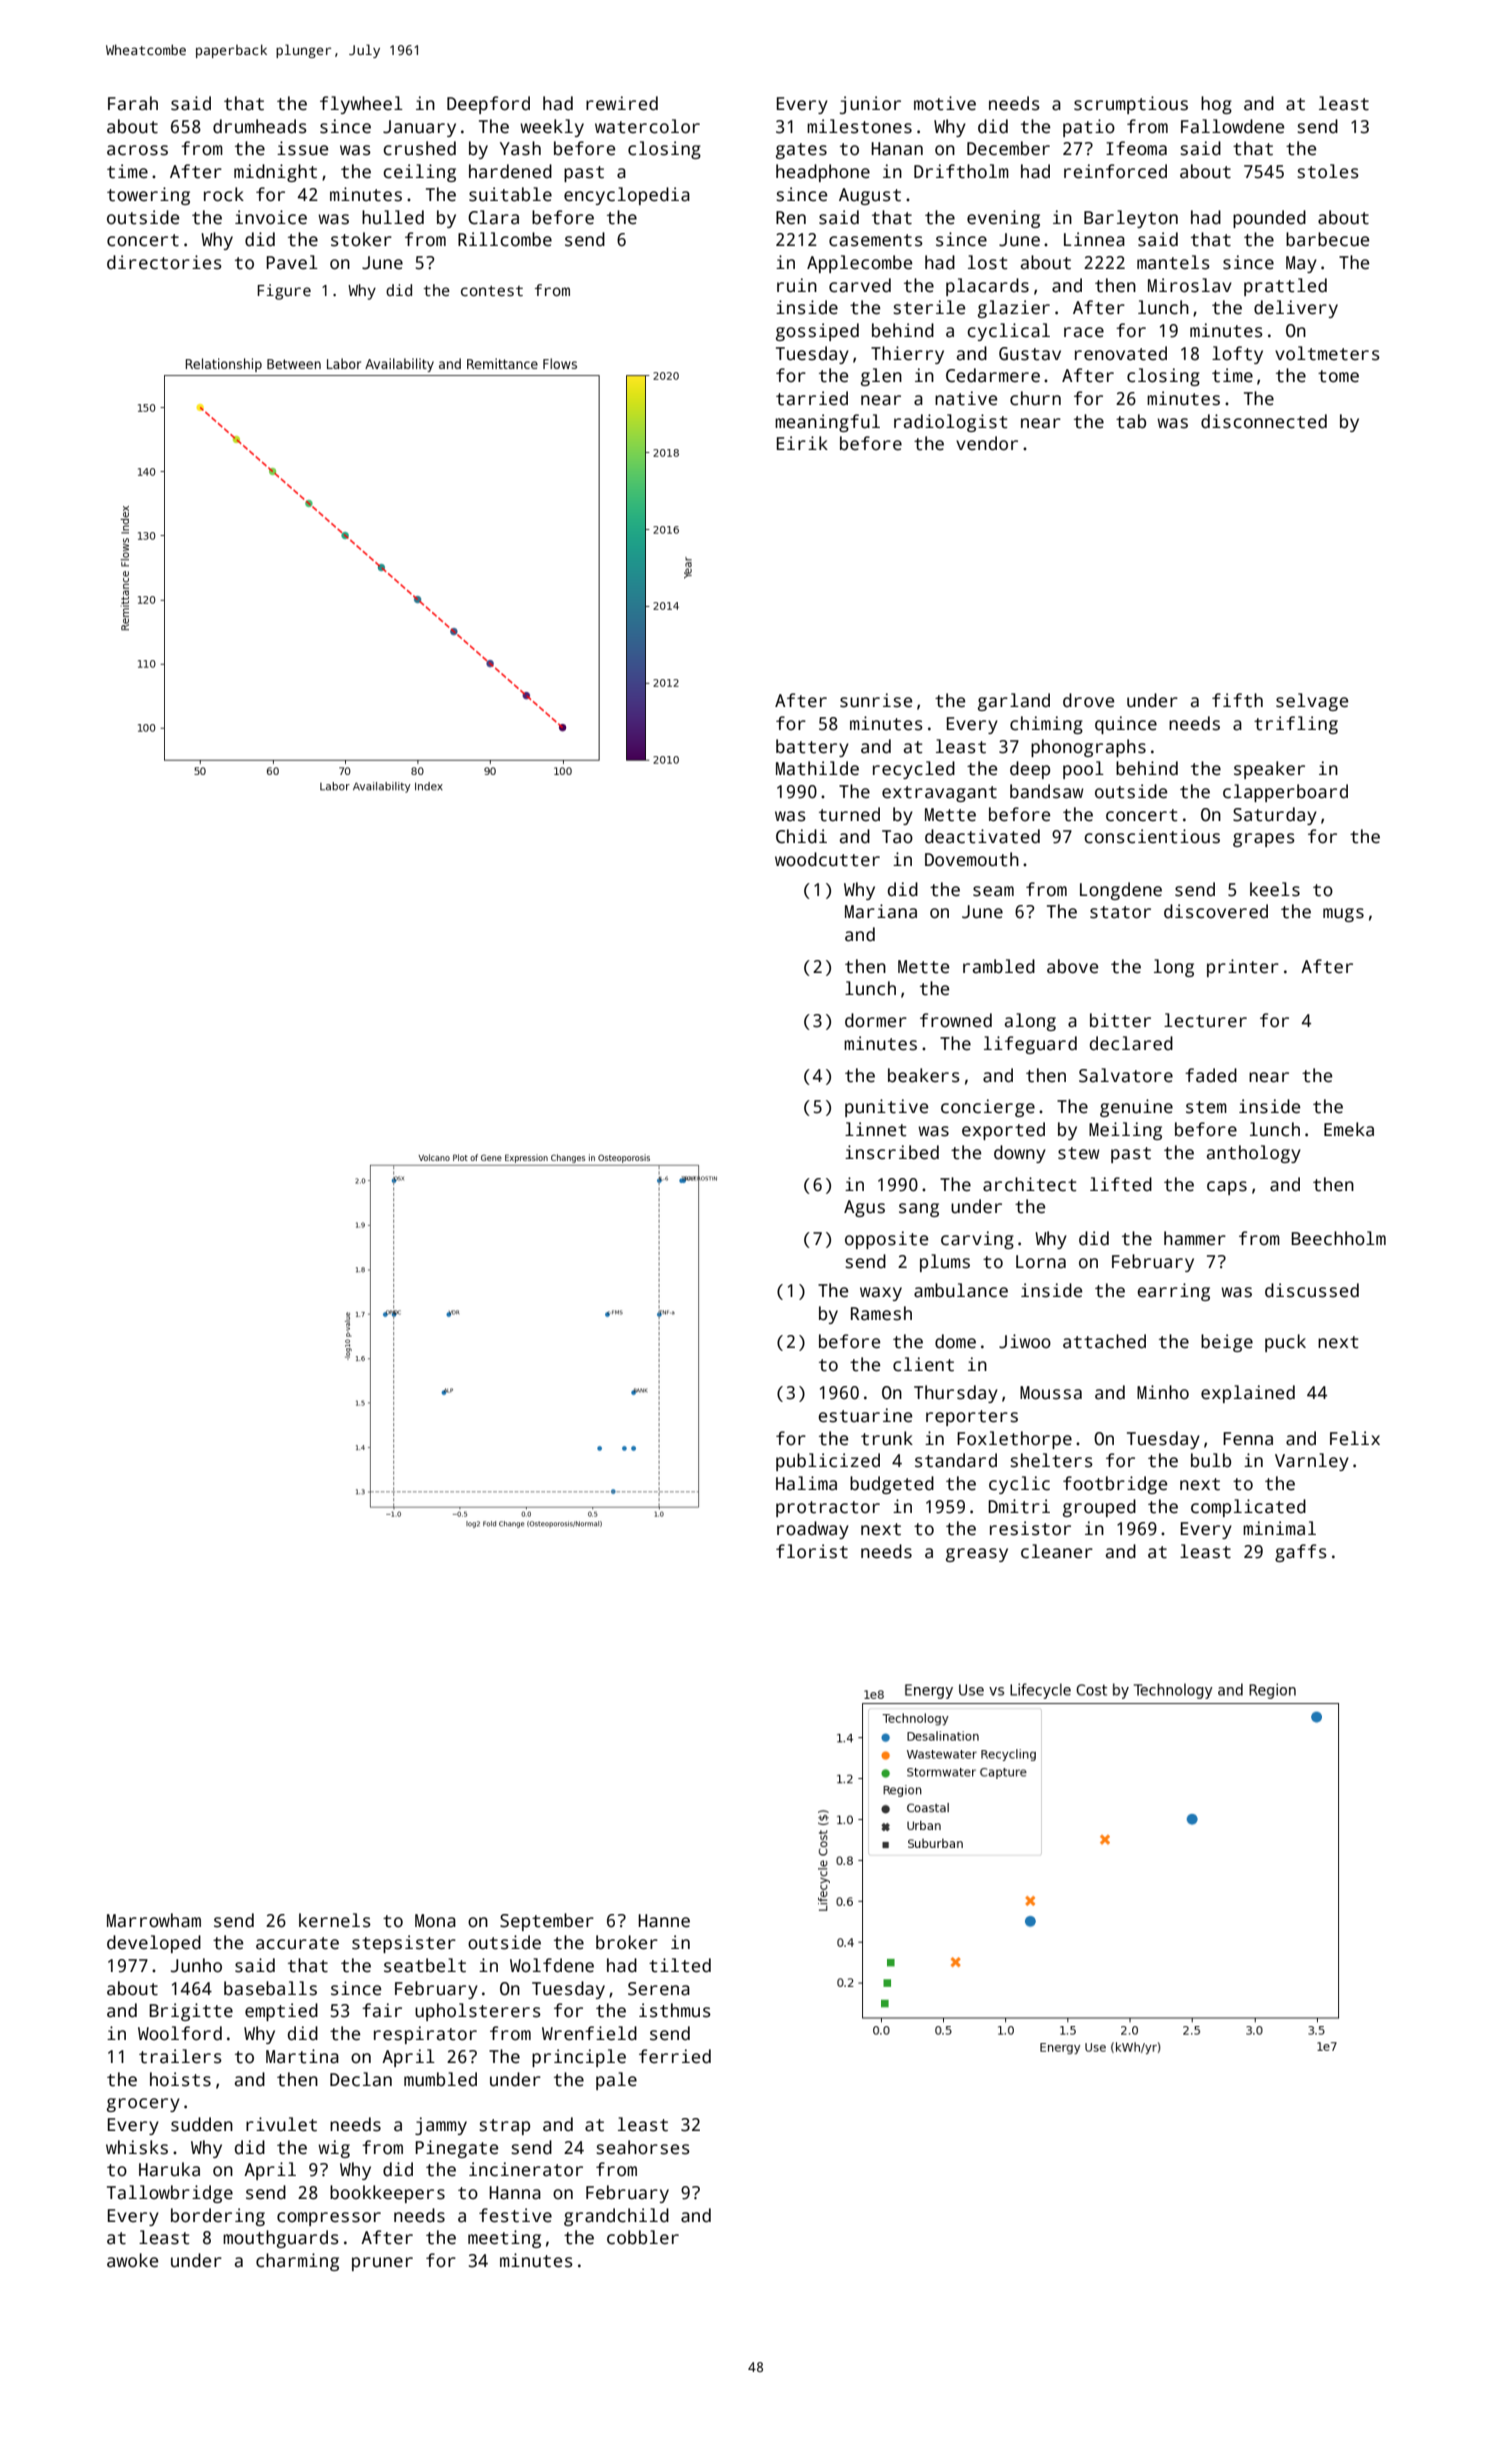 The width and height of the image is (1496, 2464). What do you see at coordinates (1035, 398) in the image?
I see `churn` at bounding box center [1035, 398].
